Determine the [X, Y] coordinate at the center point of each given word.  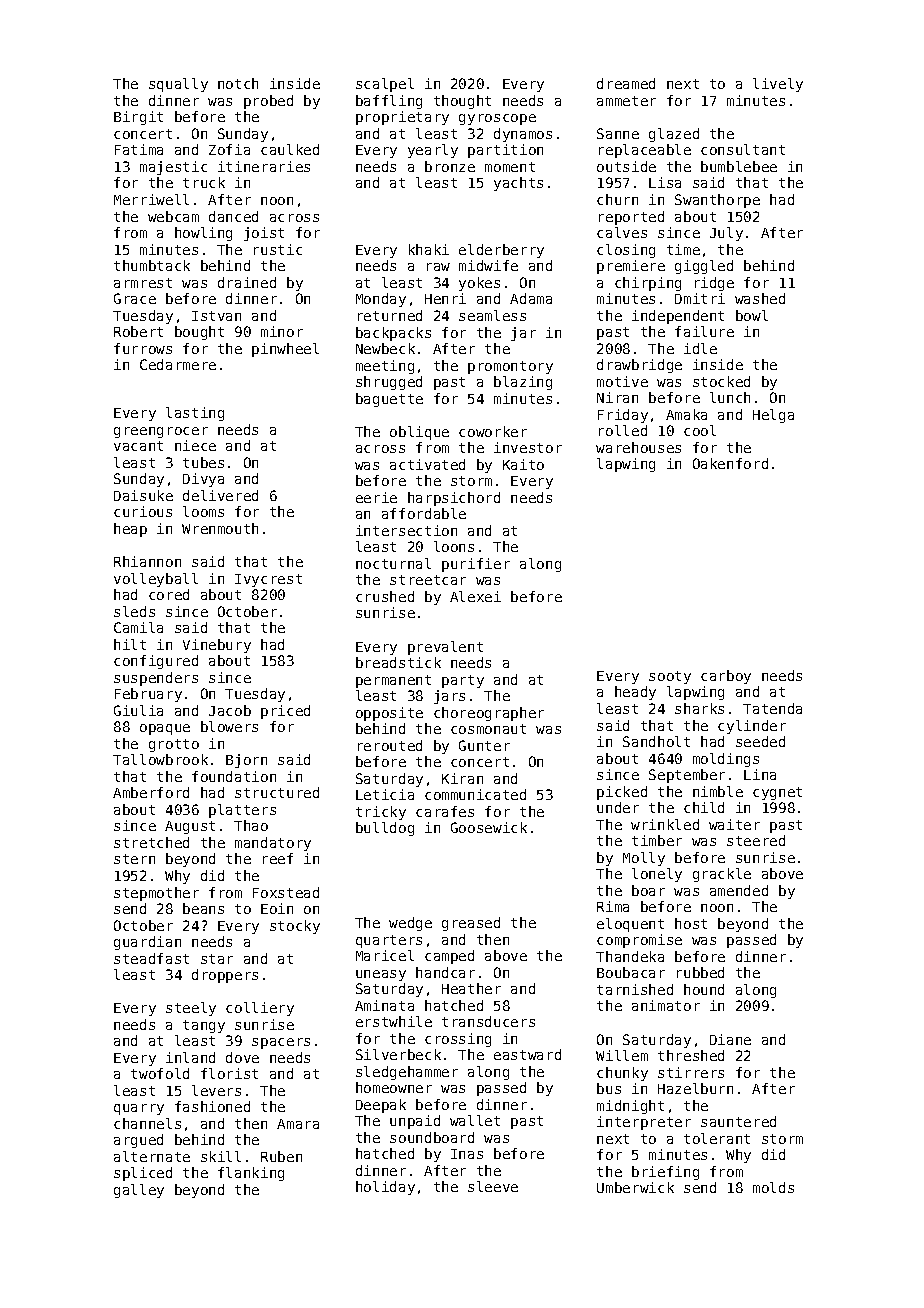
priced [285, 712]
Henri [445, 298]
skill [221, 1156]
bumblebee [739, 166]
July [726, 234]
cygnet [777, 793]
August [190, 827]
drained [247, 282]
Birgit [138, 118]
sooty [670, 677]
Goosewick [489, 827]
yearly [433, 151]
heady [635, 693]
